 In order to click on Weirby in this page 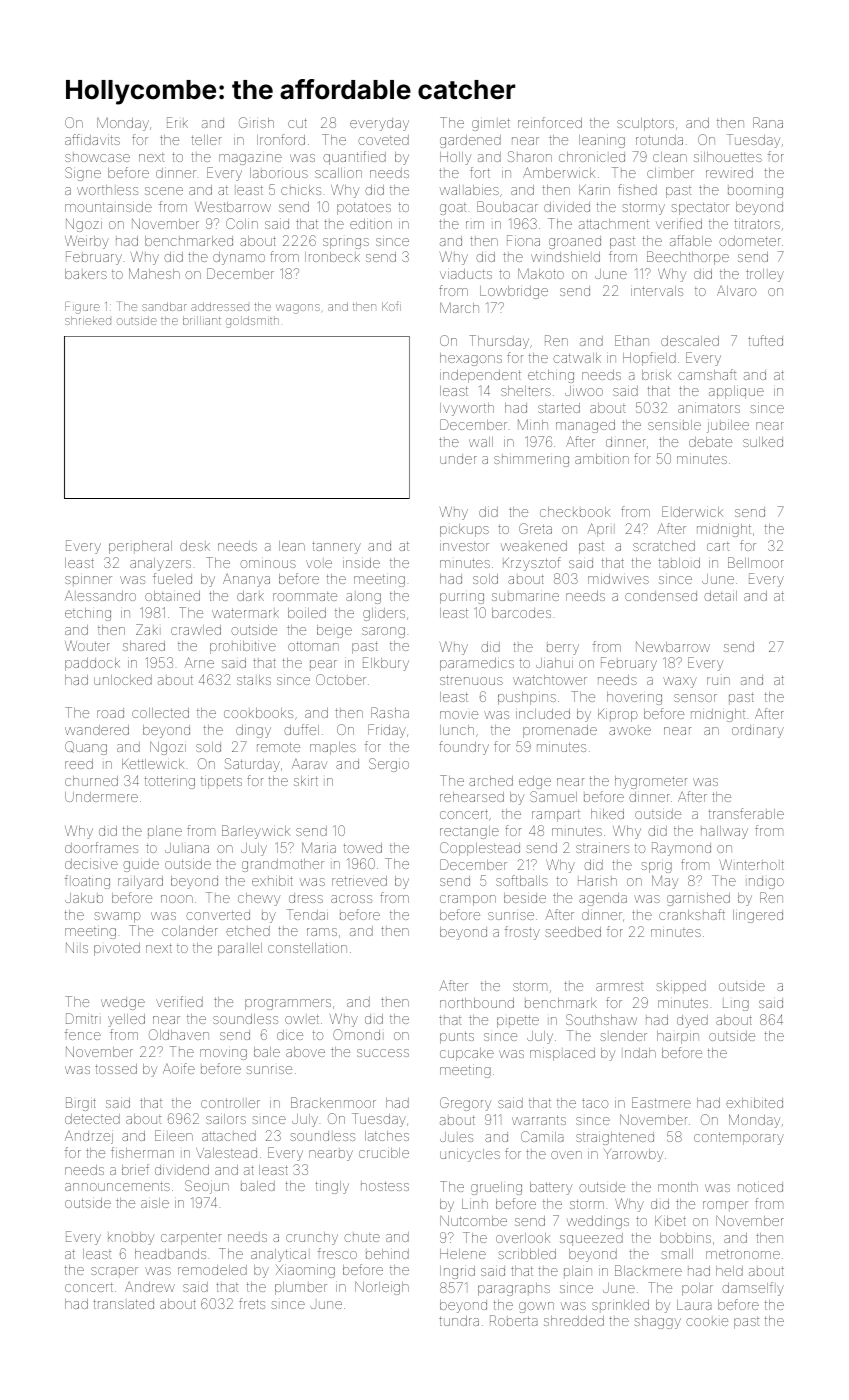, I will do `click(87, 242)`.
